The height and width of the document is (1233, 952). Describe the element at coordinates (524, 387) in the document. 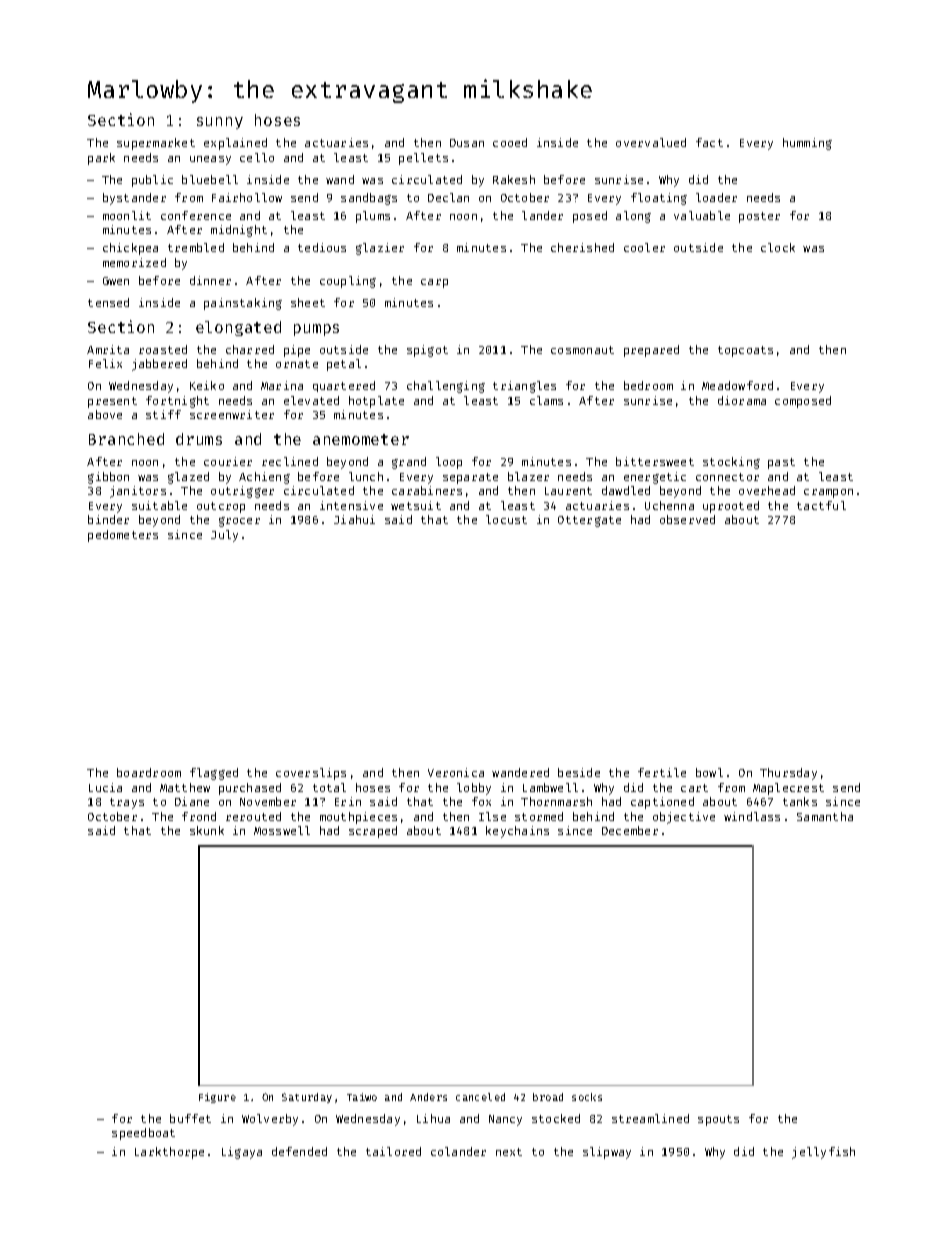

I see `triangles` at that location.
